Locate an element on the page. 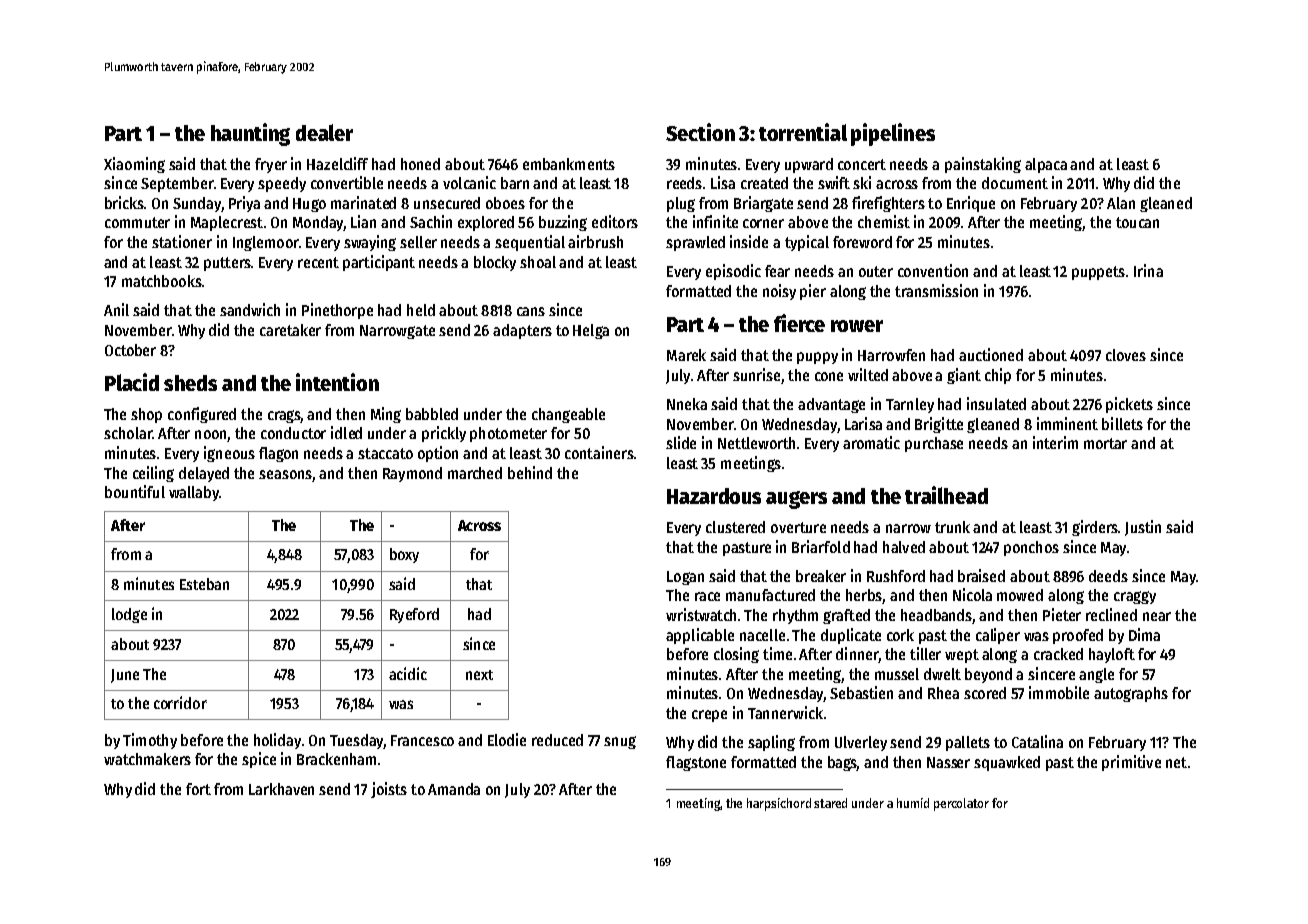 Image resolution: width=1308 pixels, height=924 pixels. wallaby is located at coordinates (194, 493).
